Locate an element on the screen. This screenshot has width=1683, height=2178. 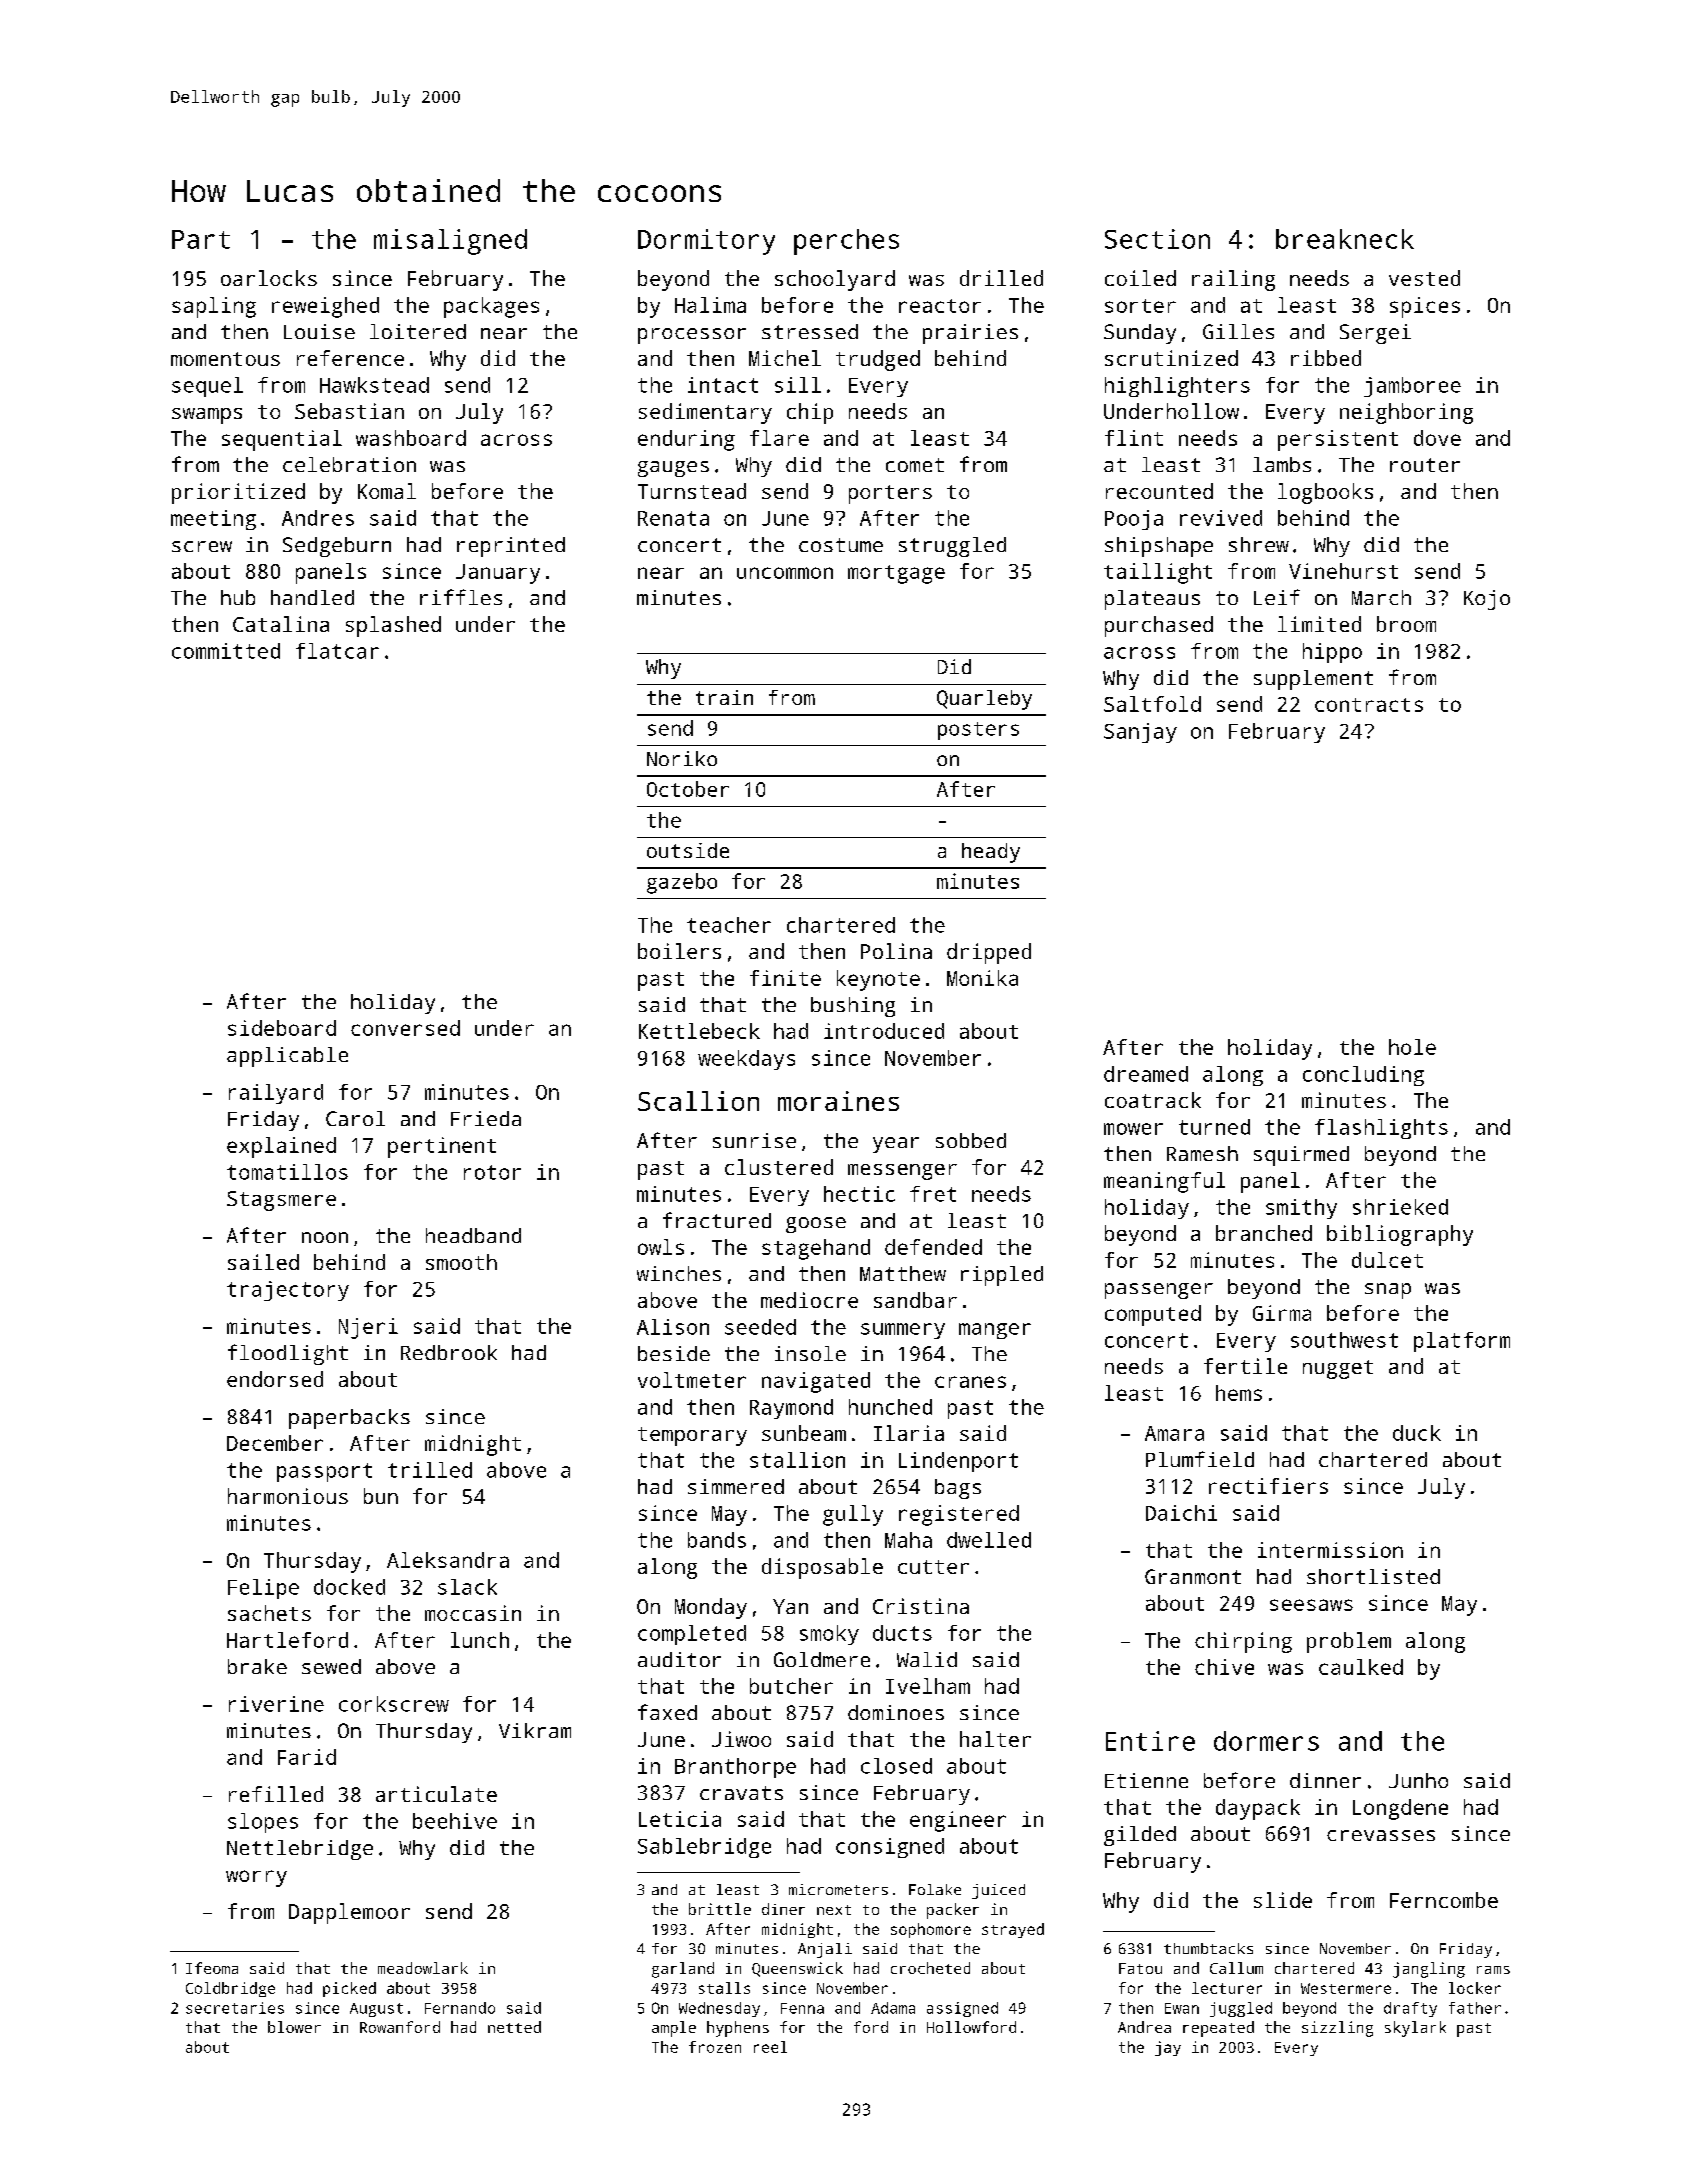
endorsed is located at coordinates (275, 1379).
